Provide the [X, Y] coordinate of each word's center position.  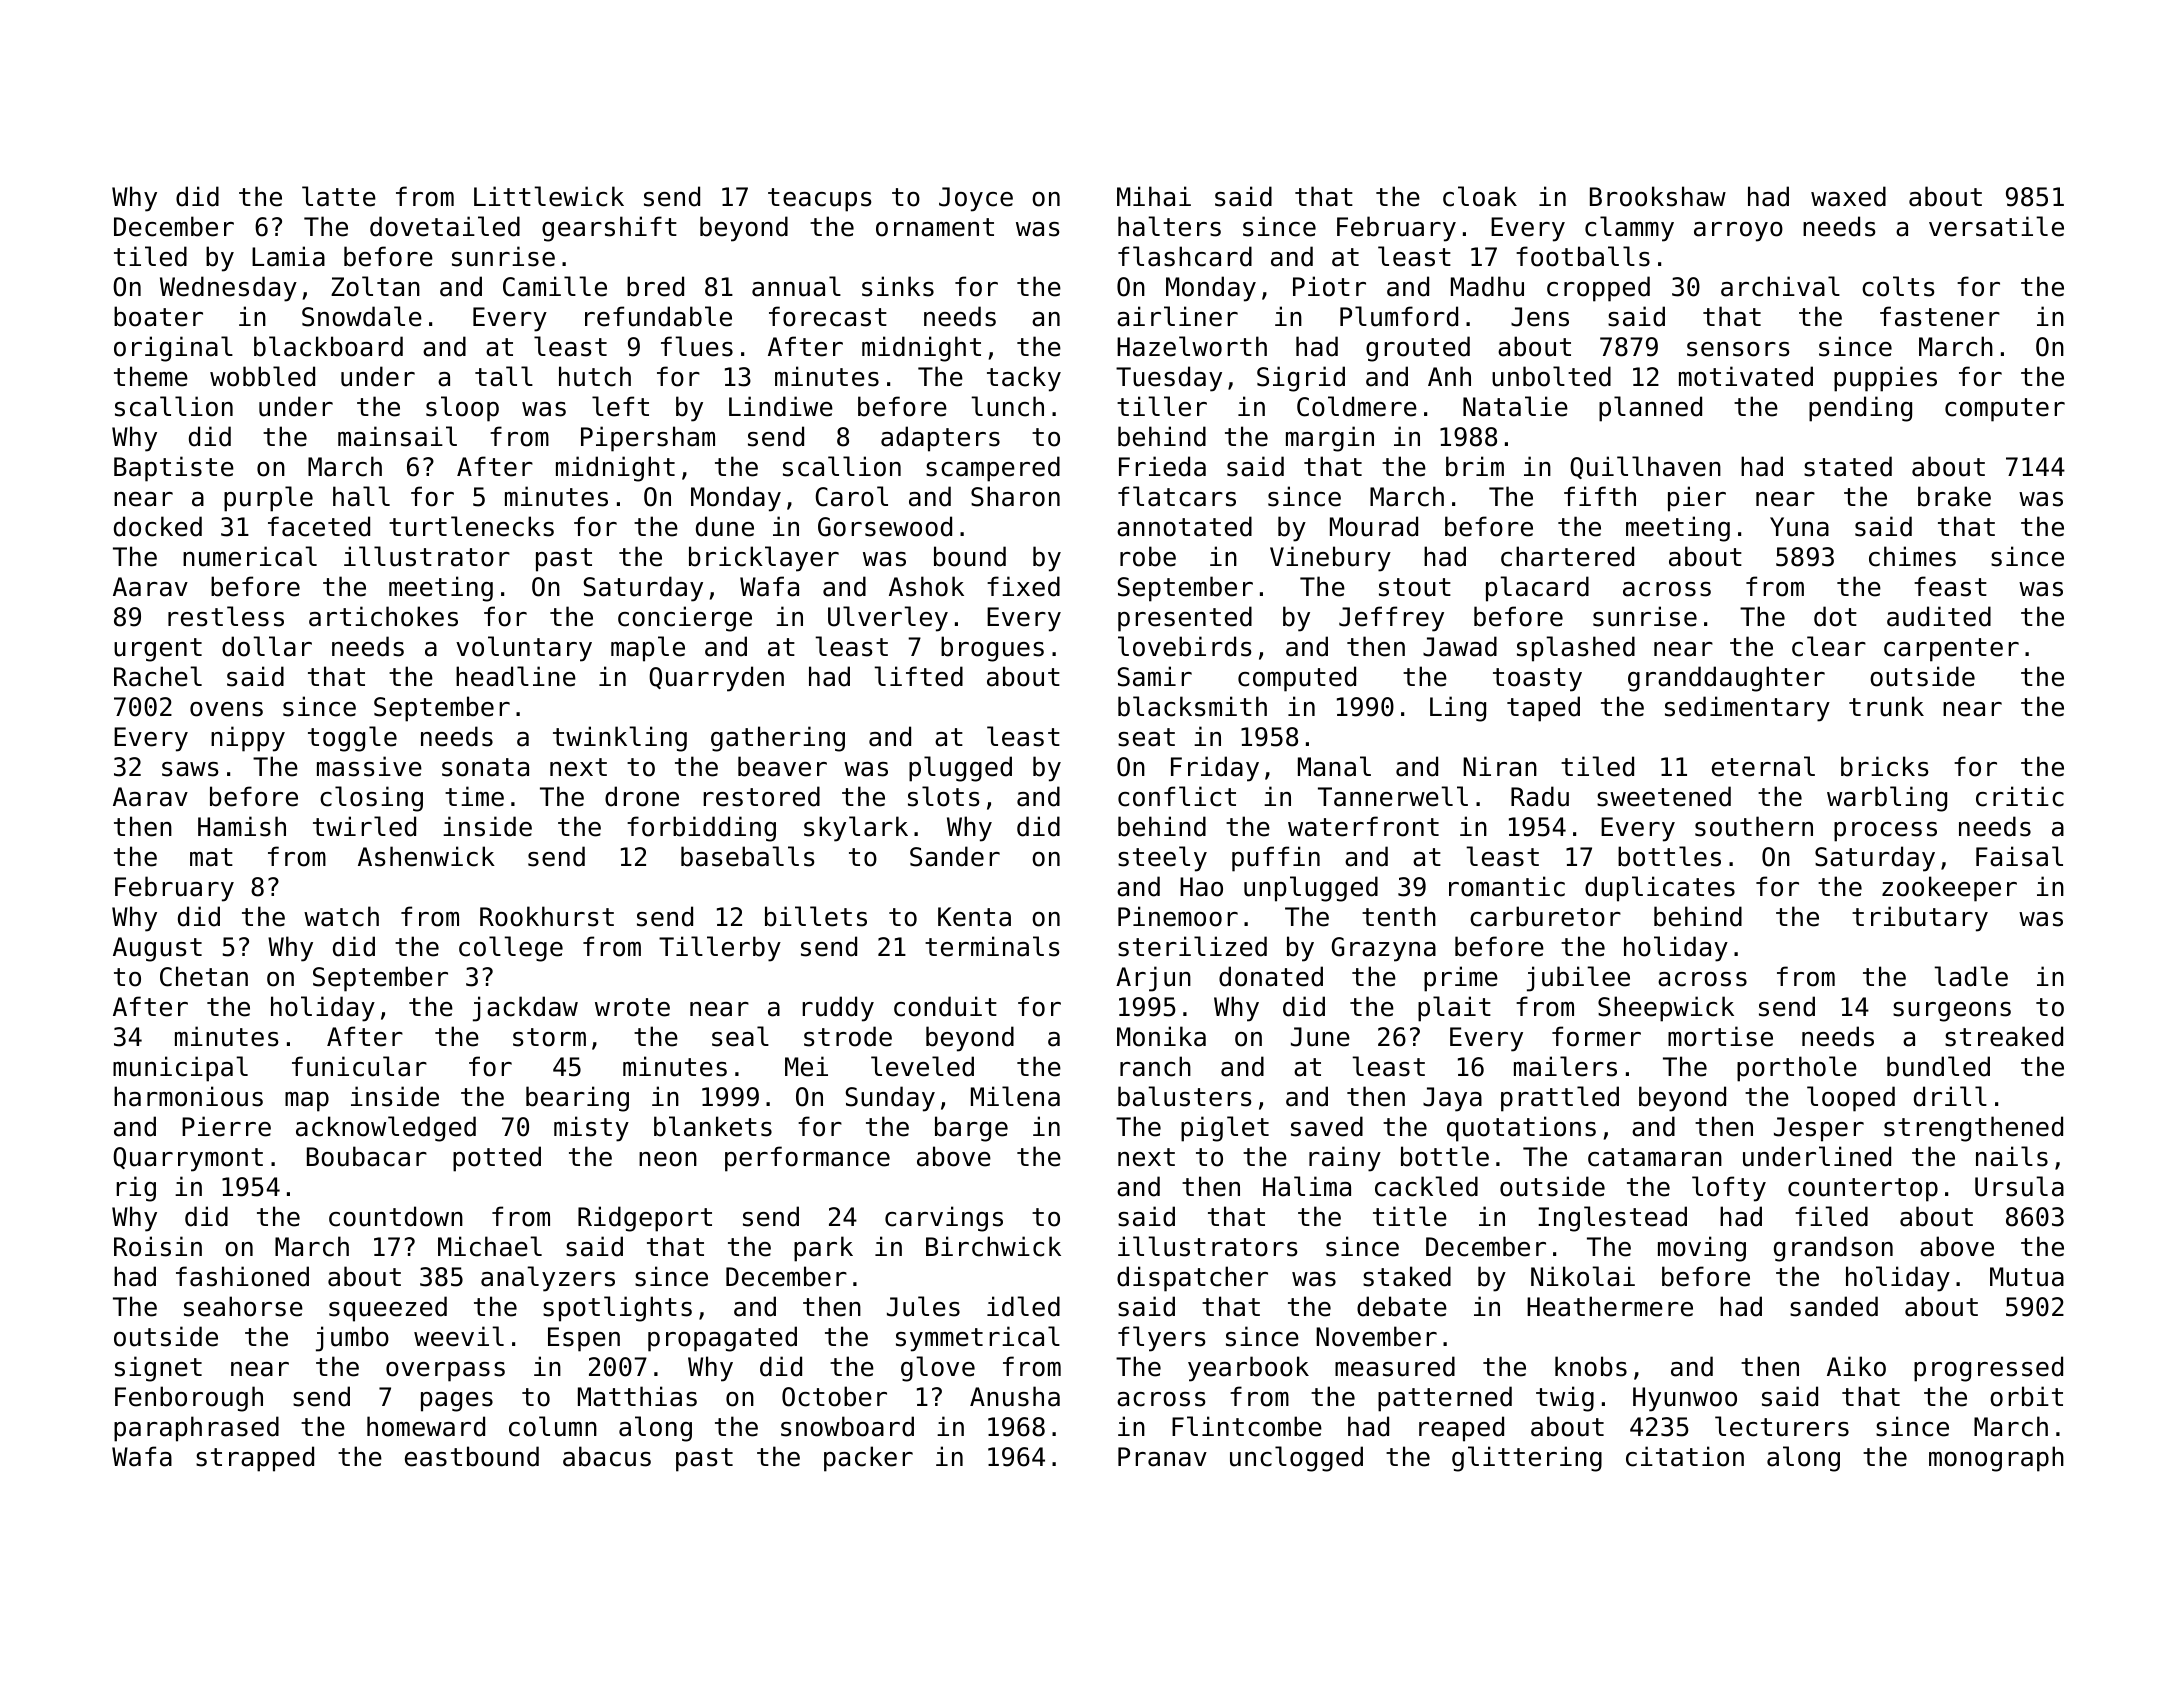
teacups [819, 200]
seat [1146, 737]
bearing [577, 1099]
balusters [1184, 1096]
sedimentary [1747, 709]
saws [190, 769]
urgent [158, 650]
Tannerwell [1393, 796]
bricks [1884, 766]
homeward [426, 1426]
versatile [1996, 226]
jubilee [1578, 979]
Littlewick [549, 196]
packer [868, 1459]
